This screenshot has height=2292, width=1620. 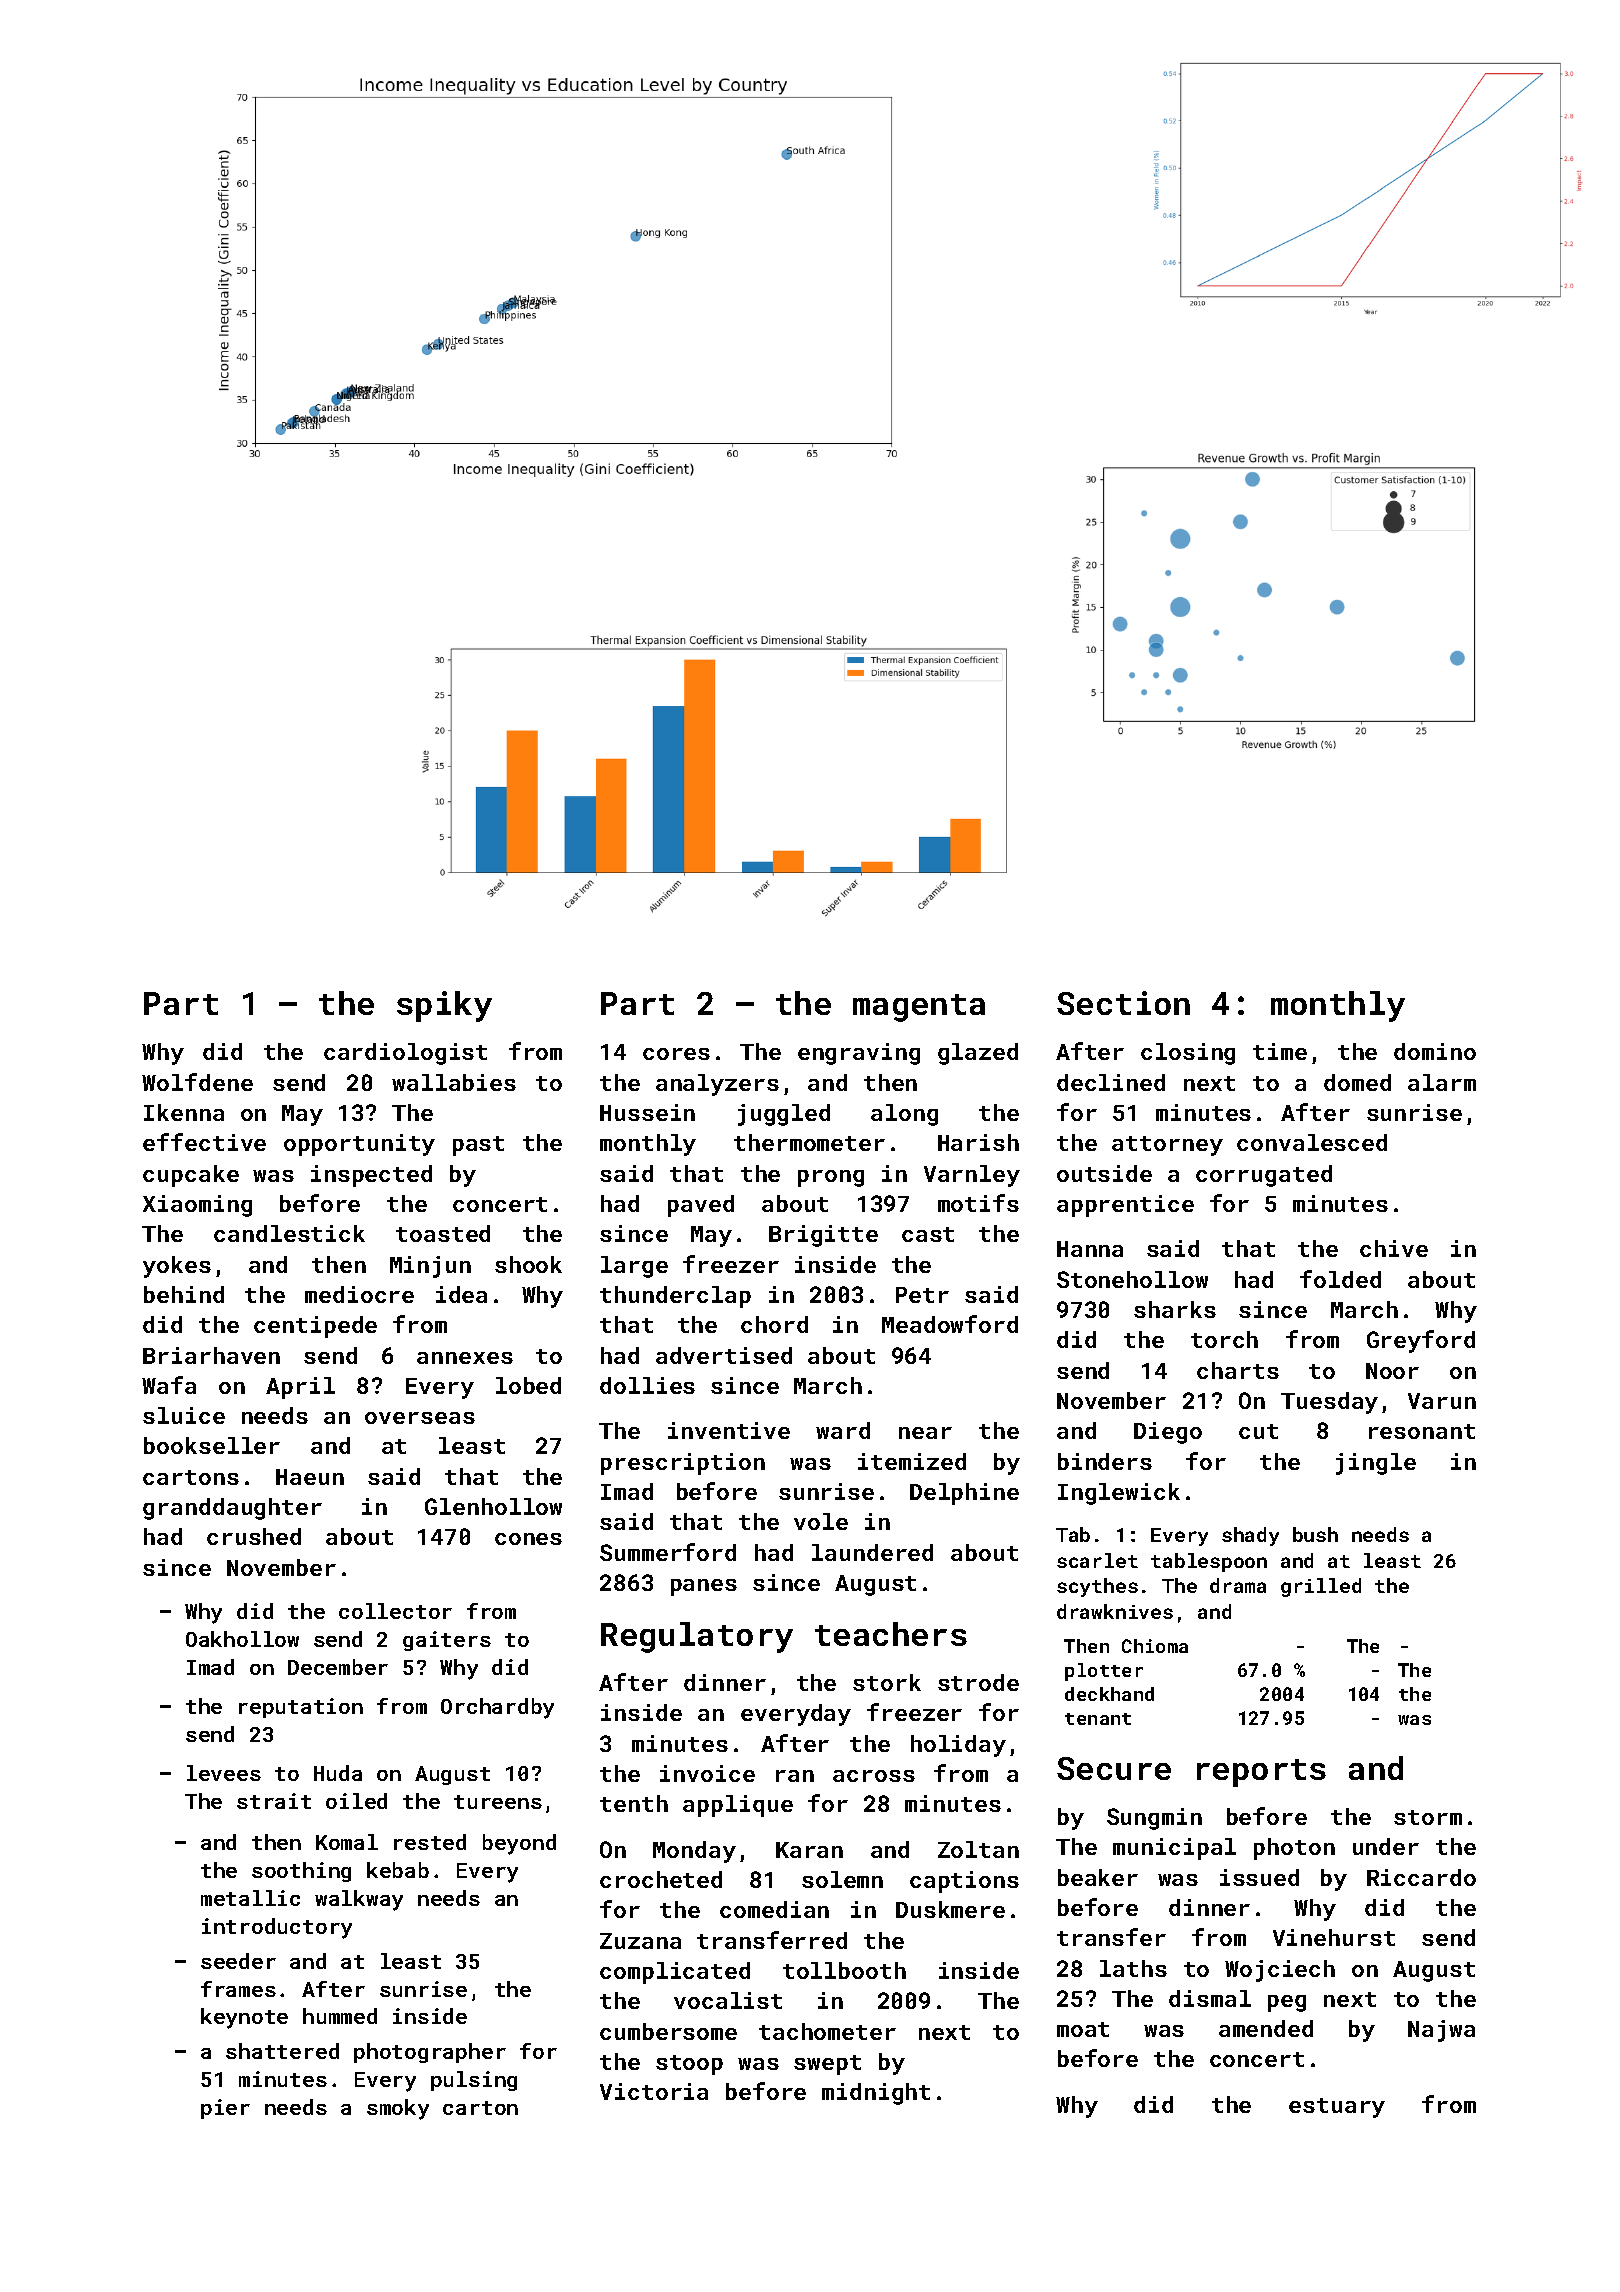 I want to click on Oakhollow, so click(x=242, y=1639).
